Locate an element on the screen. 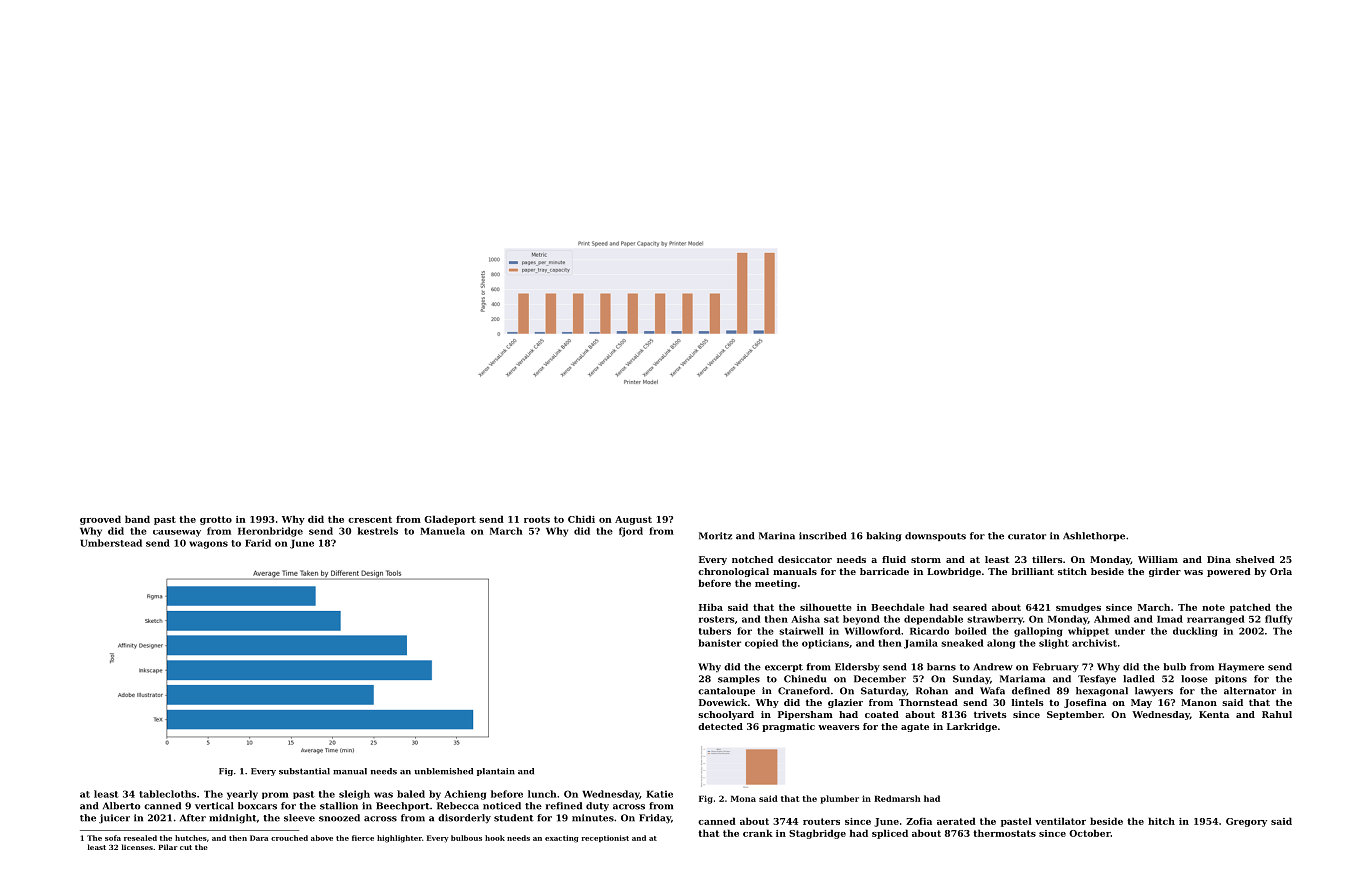 The width and height of the screenshot is (1372, 887). yearly is located at coordinates (242, 795).
